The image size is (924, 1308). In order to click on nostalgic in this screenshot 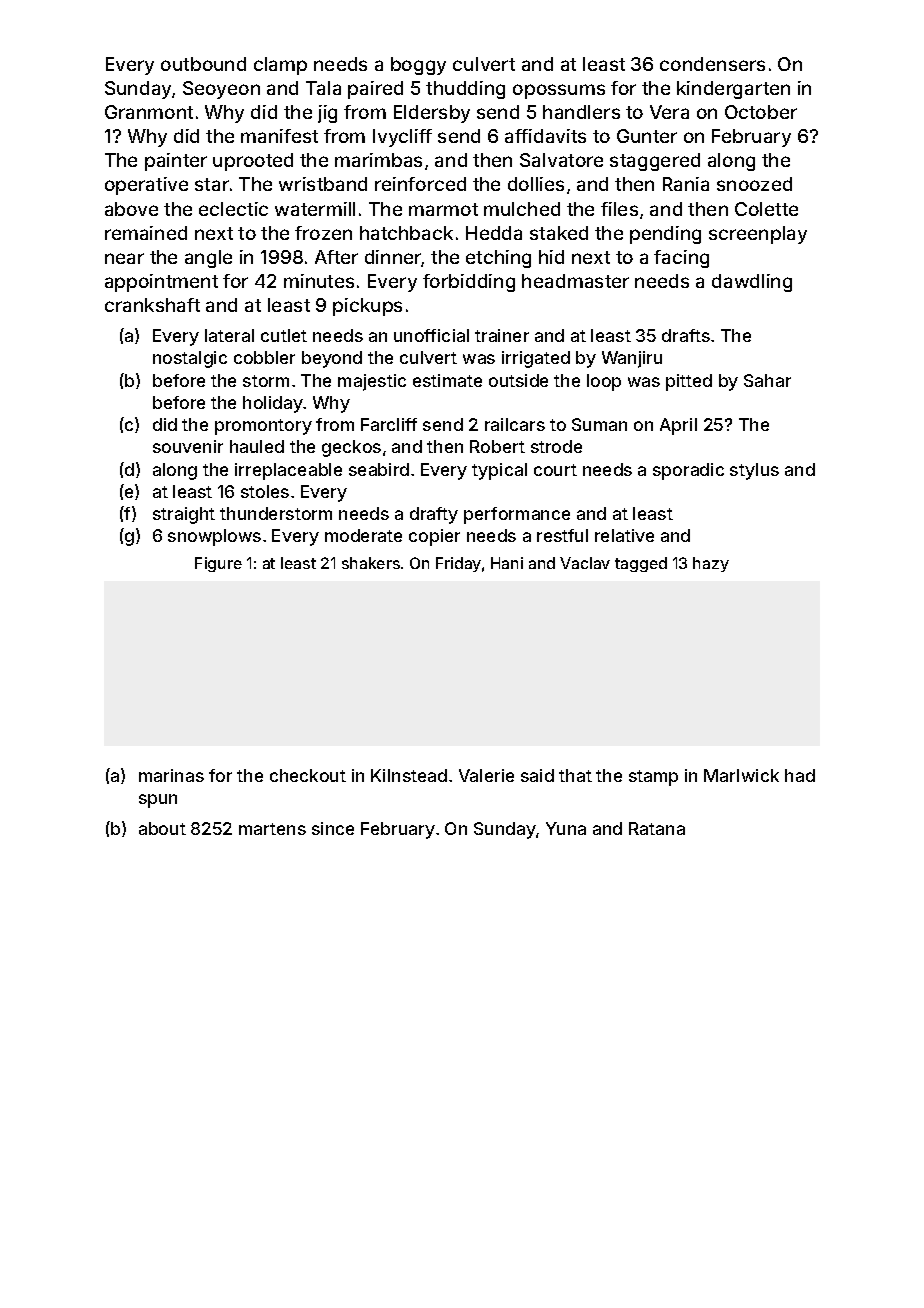, I will do `click(190, 359)`.
